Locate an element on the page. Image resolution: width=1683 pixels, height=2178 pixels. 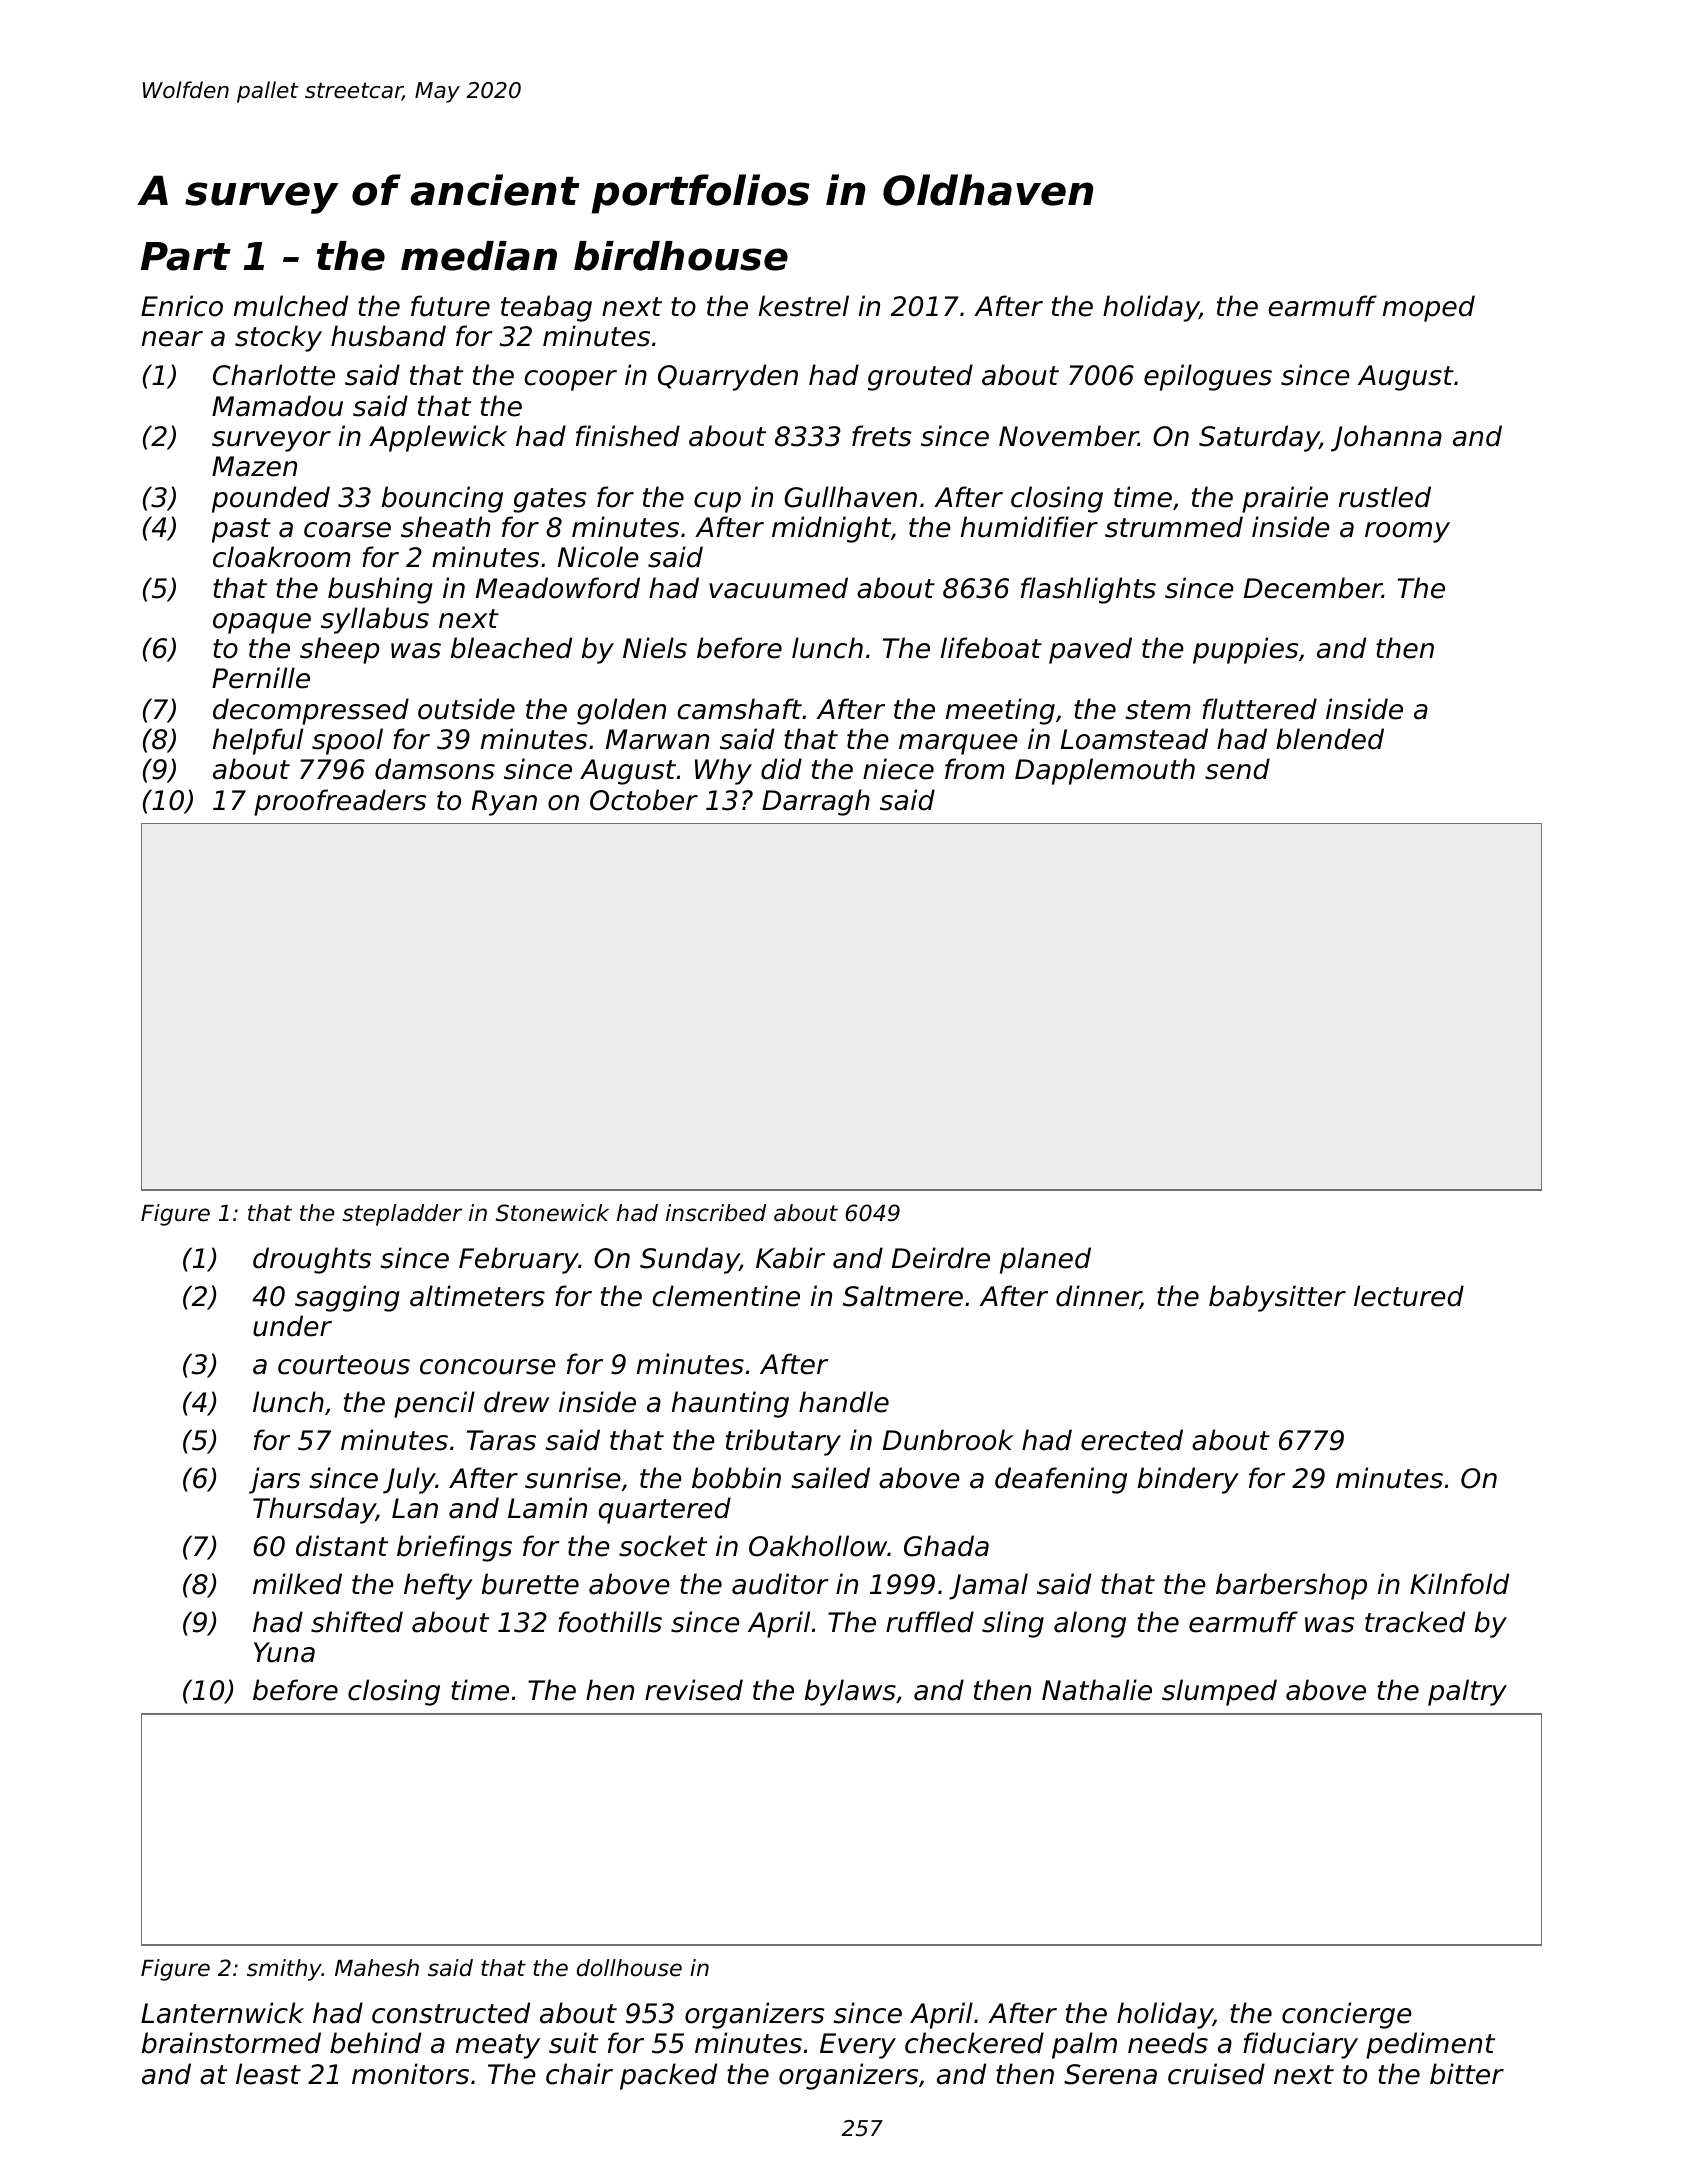
pediment is located at coordinates (1430, 2045).
